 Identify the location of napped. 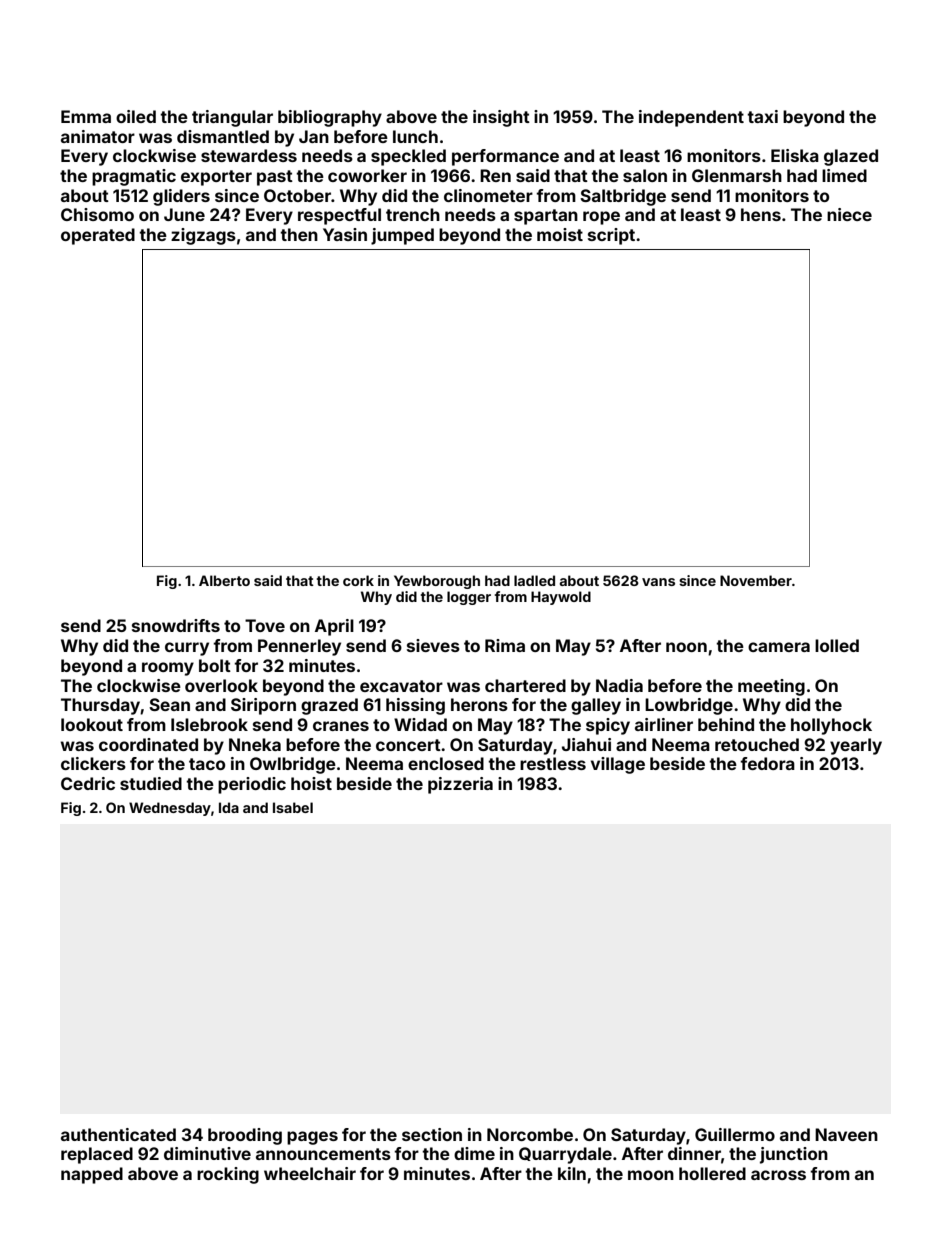
(92, 1175).
